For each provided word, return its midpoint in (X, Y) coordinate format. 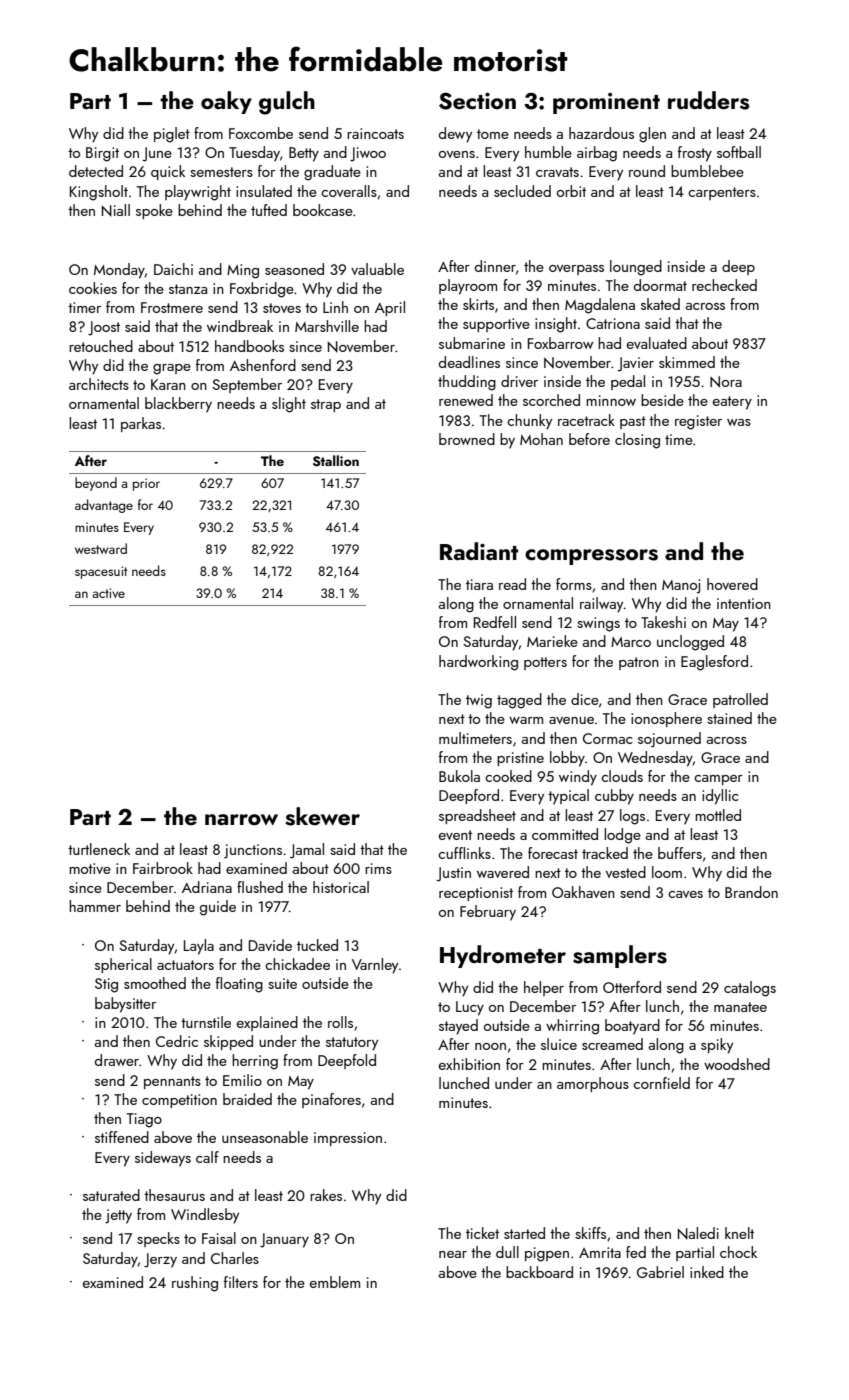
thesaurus (174, 1195)
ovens (457, 154)
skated (660, 304)
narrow (241, 819)
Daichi (173, 269)
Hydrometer (503, 956)
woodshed (737, 1064)
